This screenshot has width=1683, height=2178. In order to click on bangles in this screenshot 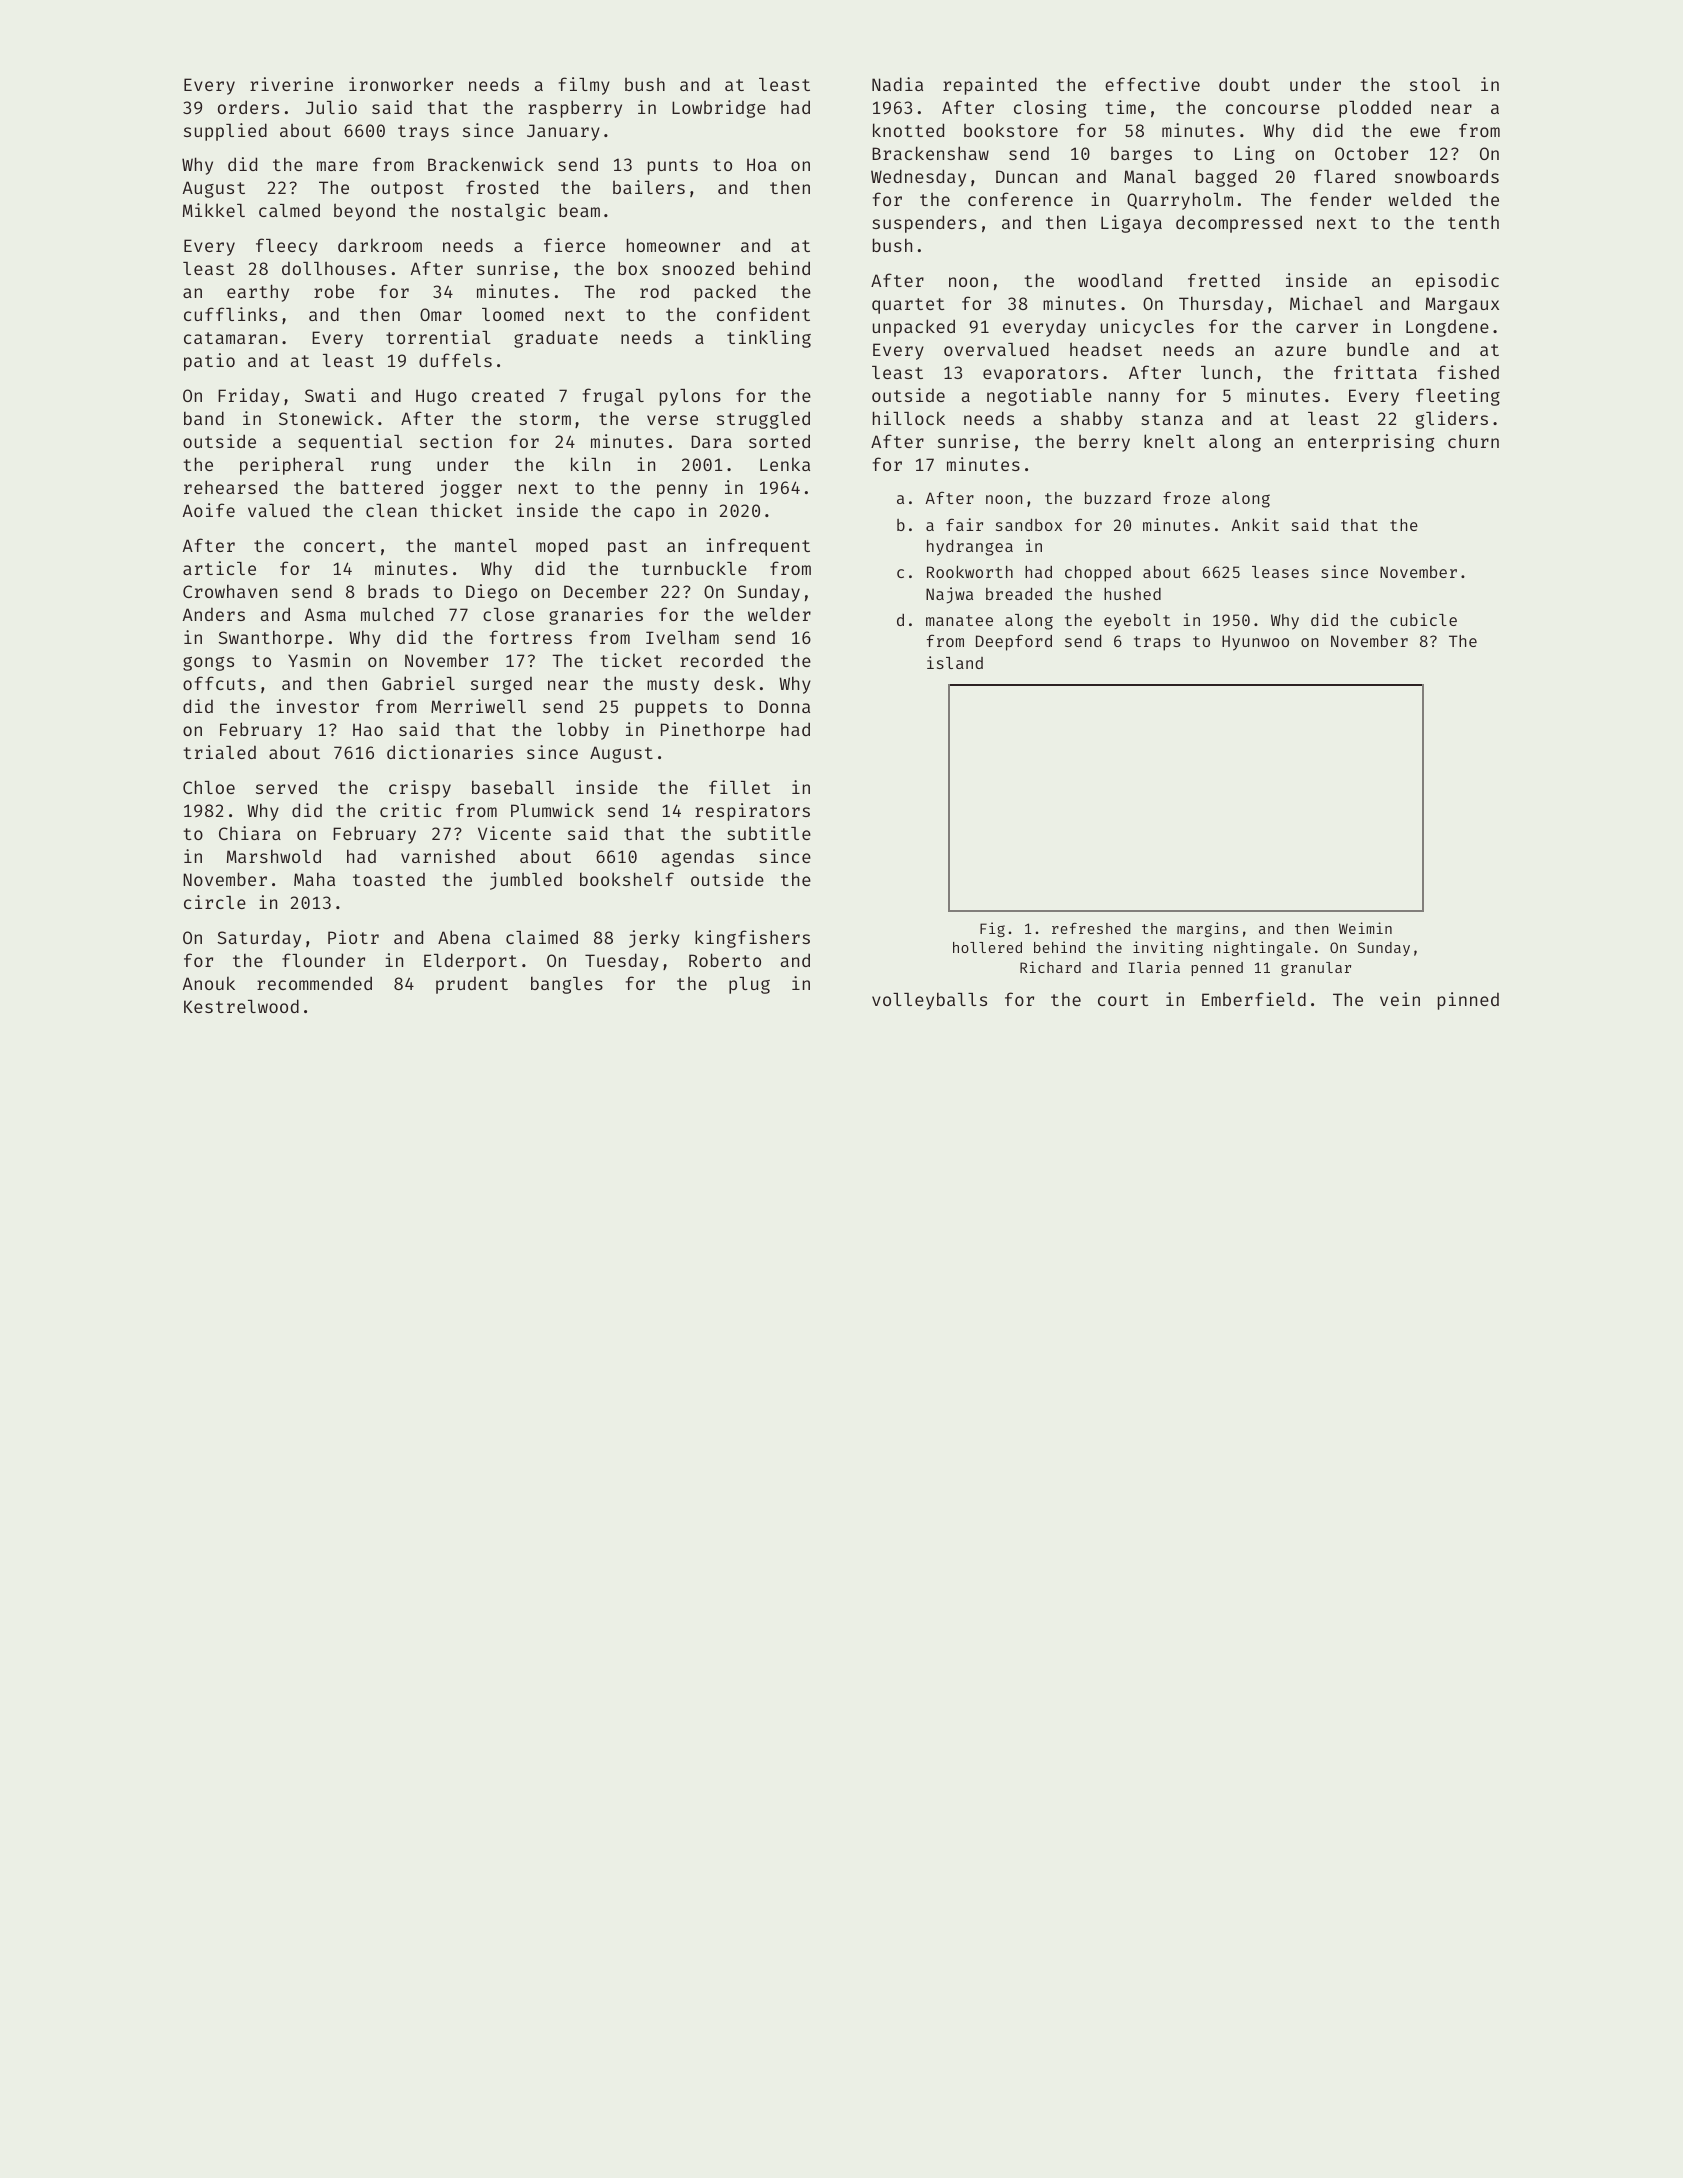, I will do `click(567, 985)`.
